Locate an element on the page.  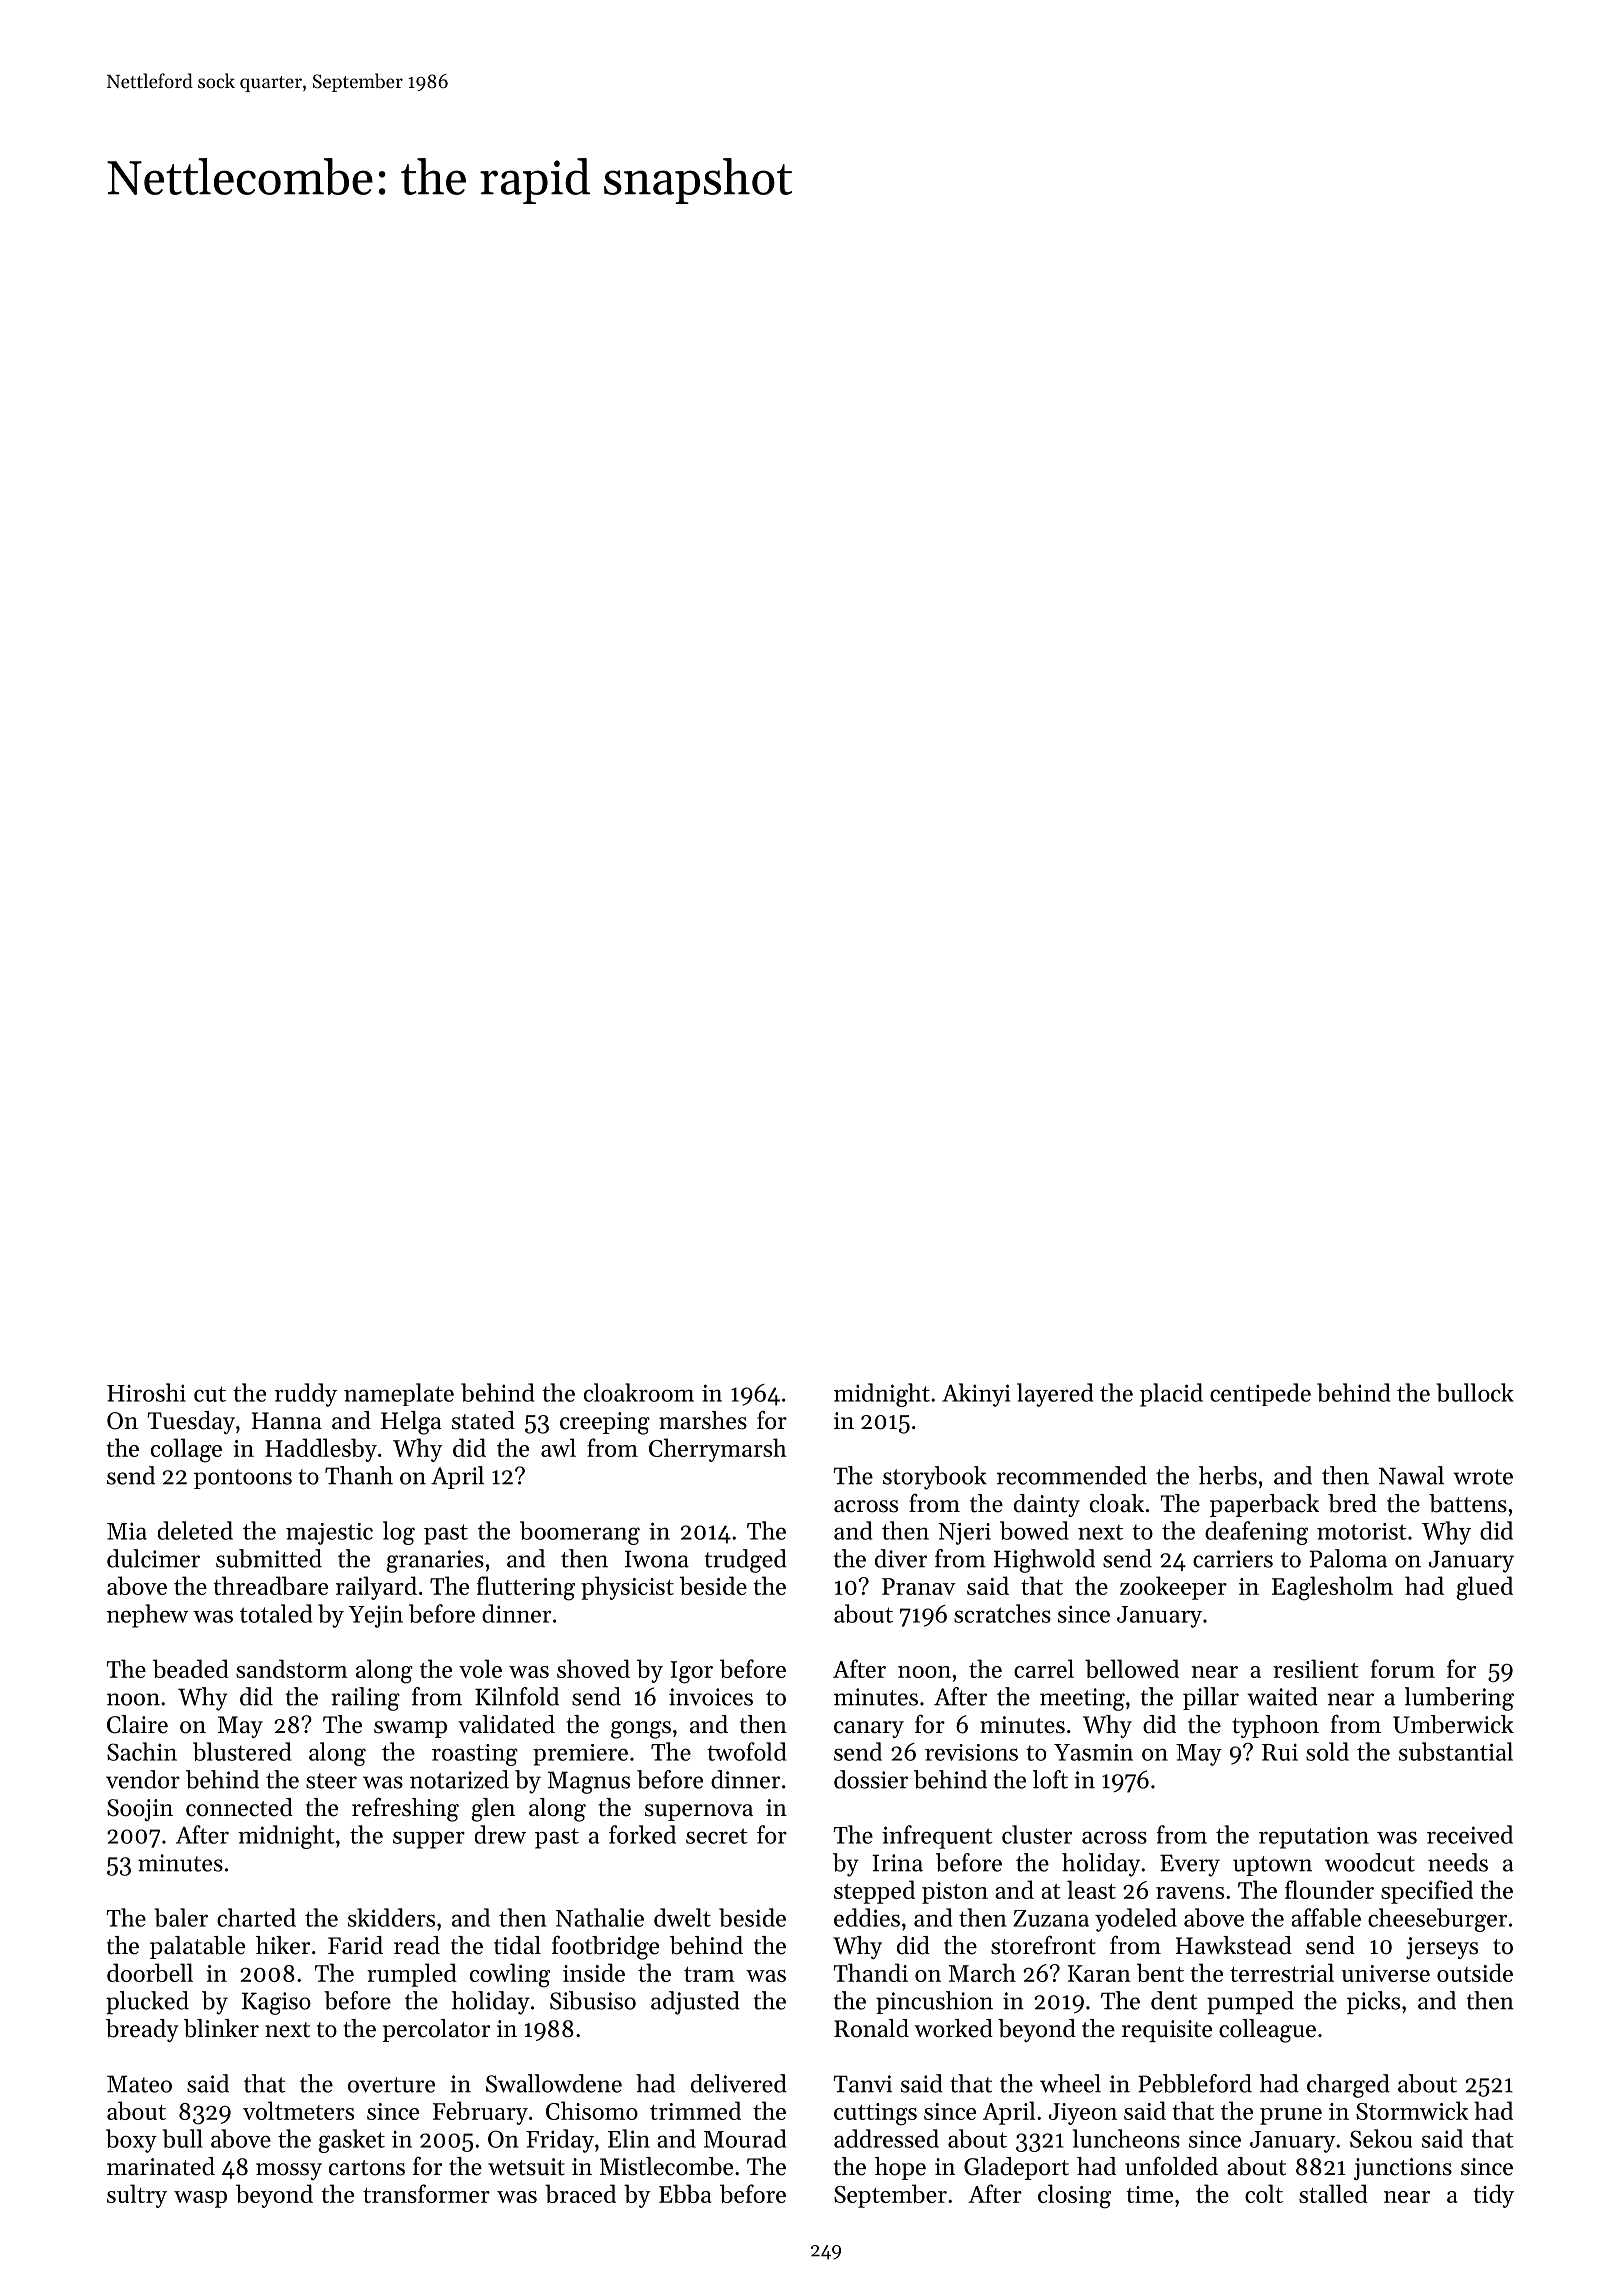
hope is located at coordinates (900, 2168).
